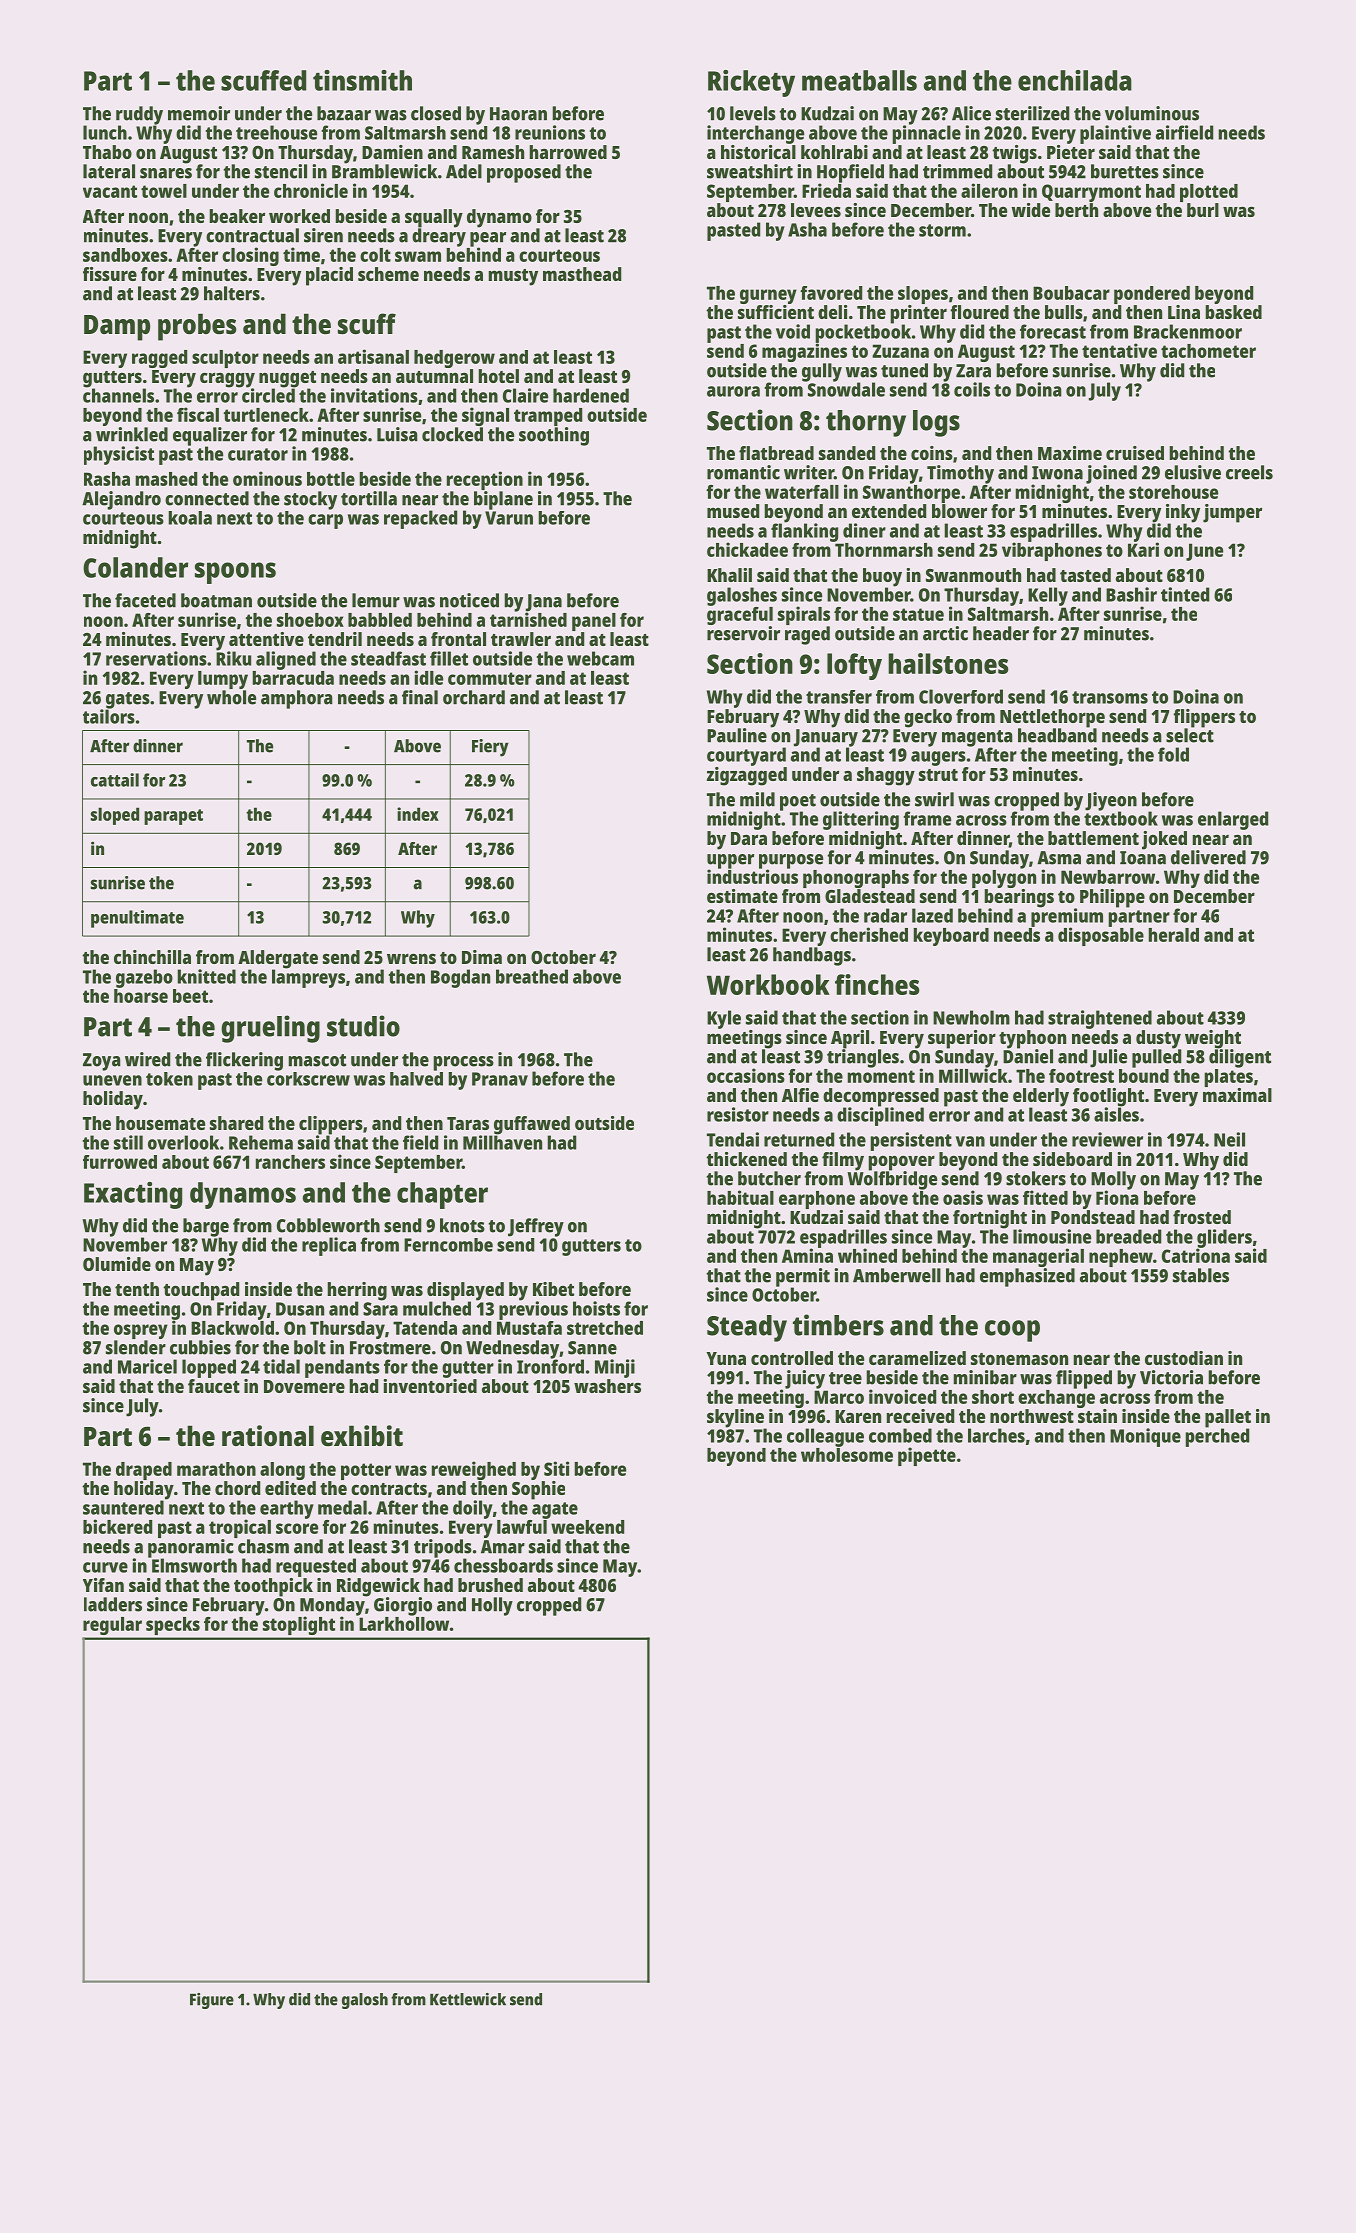 The width and height of the screenshot is (1356, 2233). Describe the element at coordinates (996, 1435) in the screenshot. I see `larches` at that location.
